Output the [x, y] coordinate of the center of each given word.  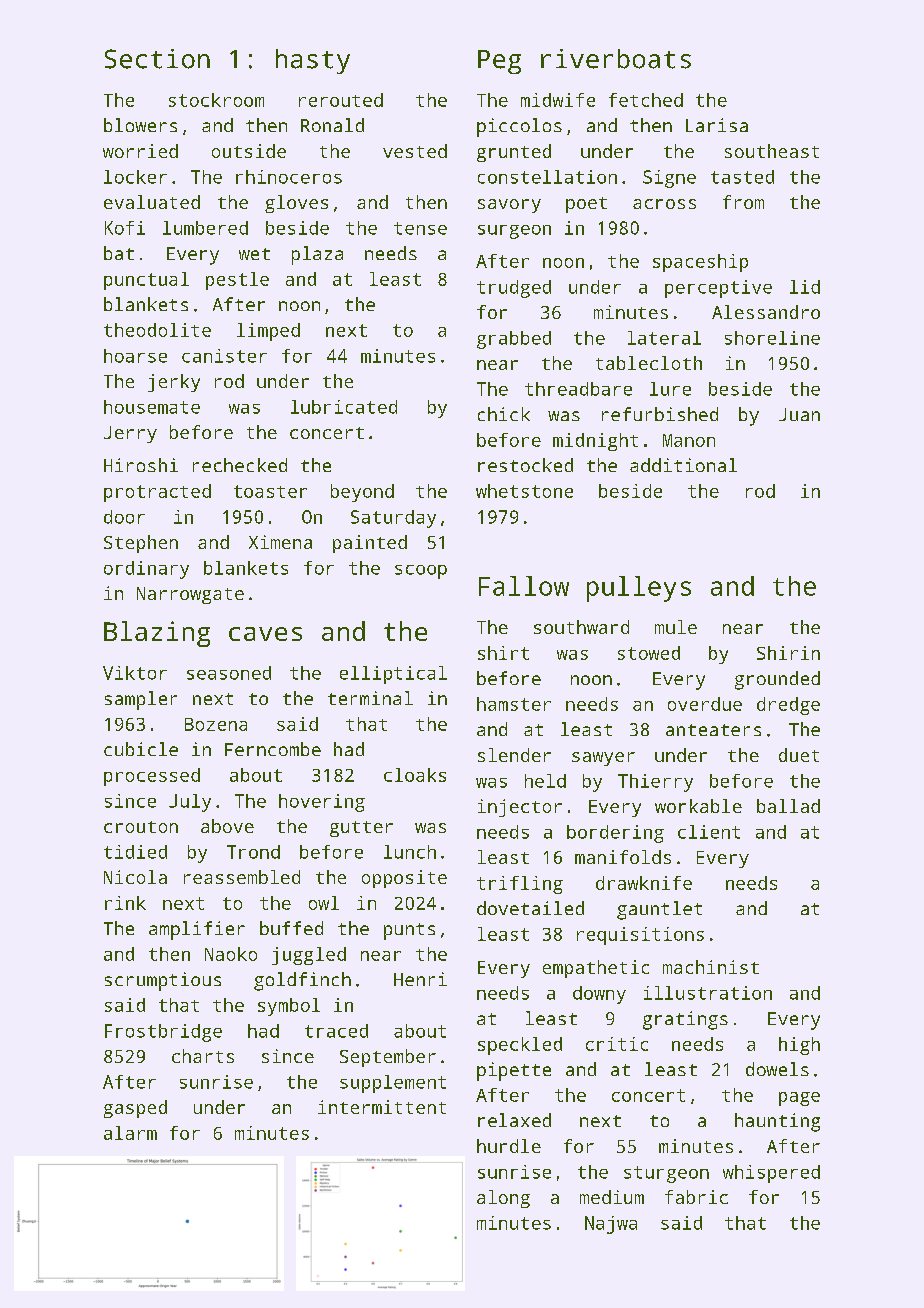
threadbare [578, 389]
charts [203, 1056]
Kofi [125, 228]
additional [683, 465]
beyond [362, 493]
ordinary [146, 570]
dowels [777, 1069]
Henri [420, 979]
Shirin [788, 653]
